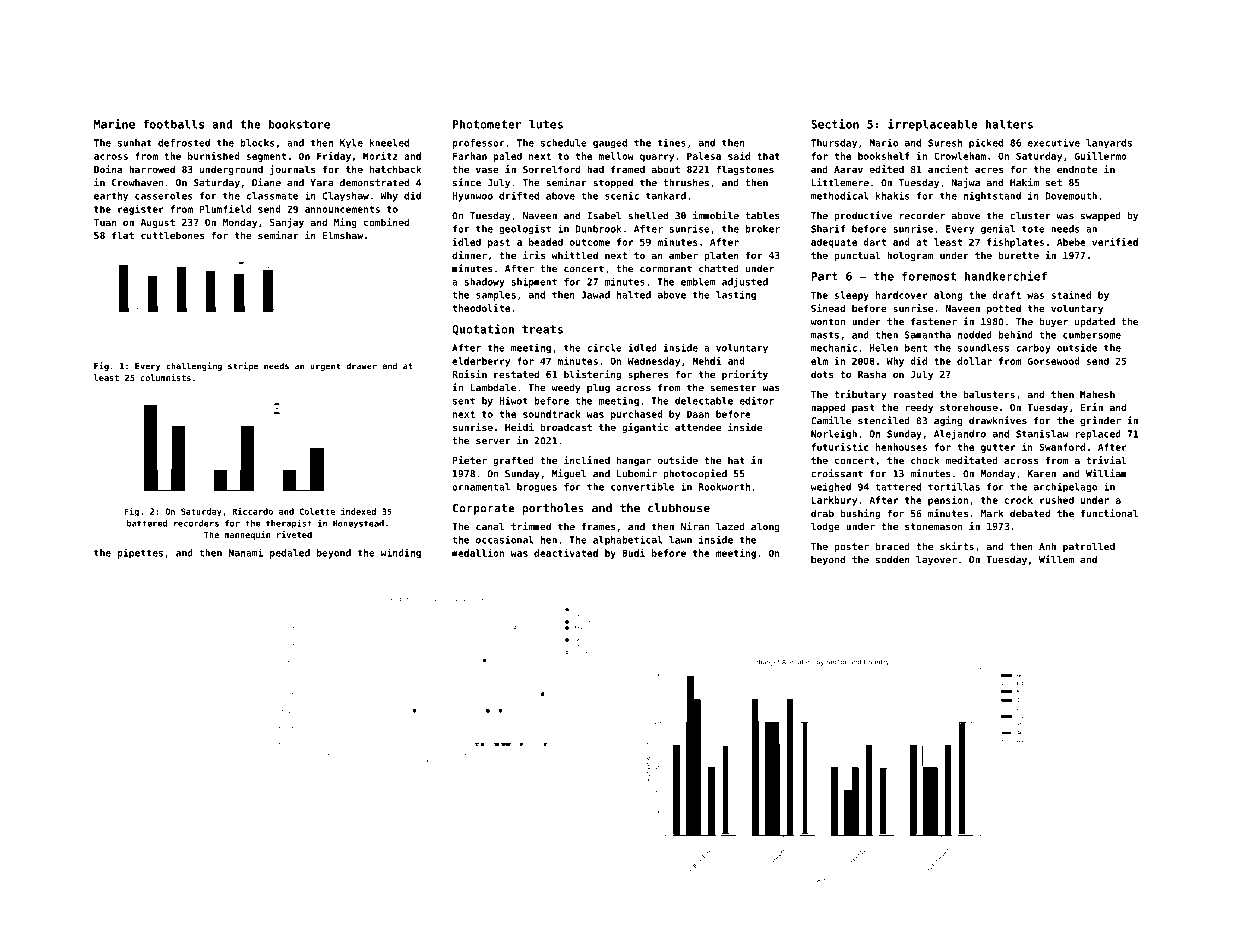  What do you see at coordinates (516, 374) in the screenshot?
I see `restated` at bounding box center [516, 374].
